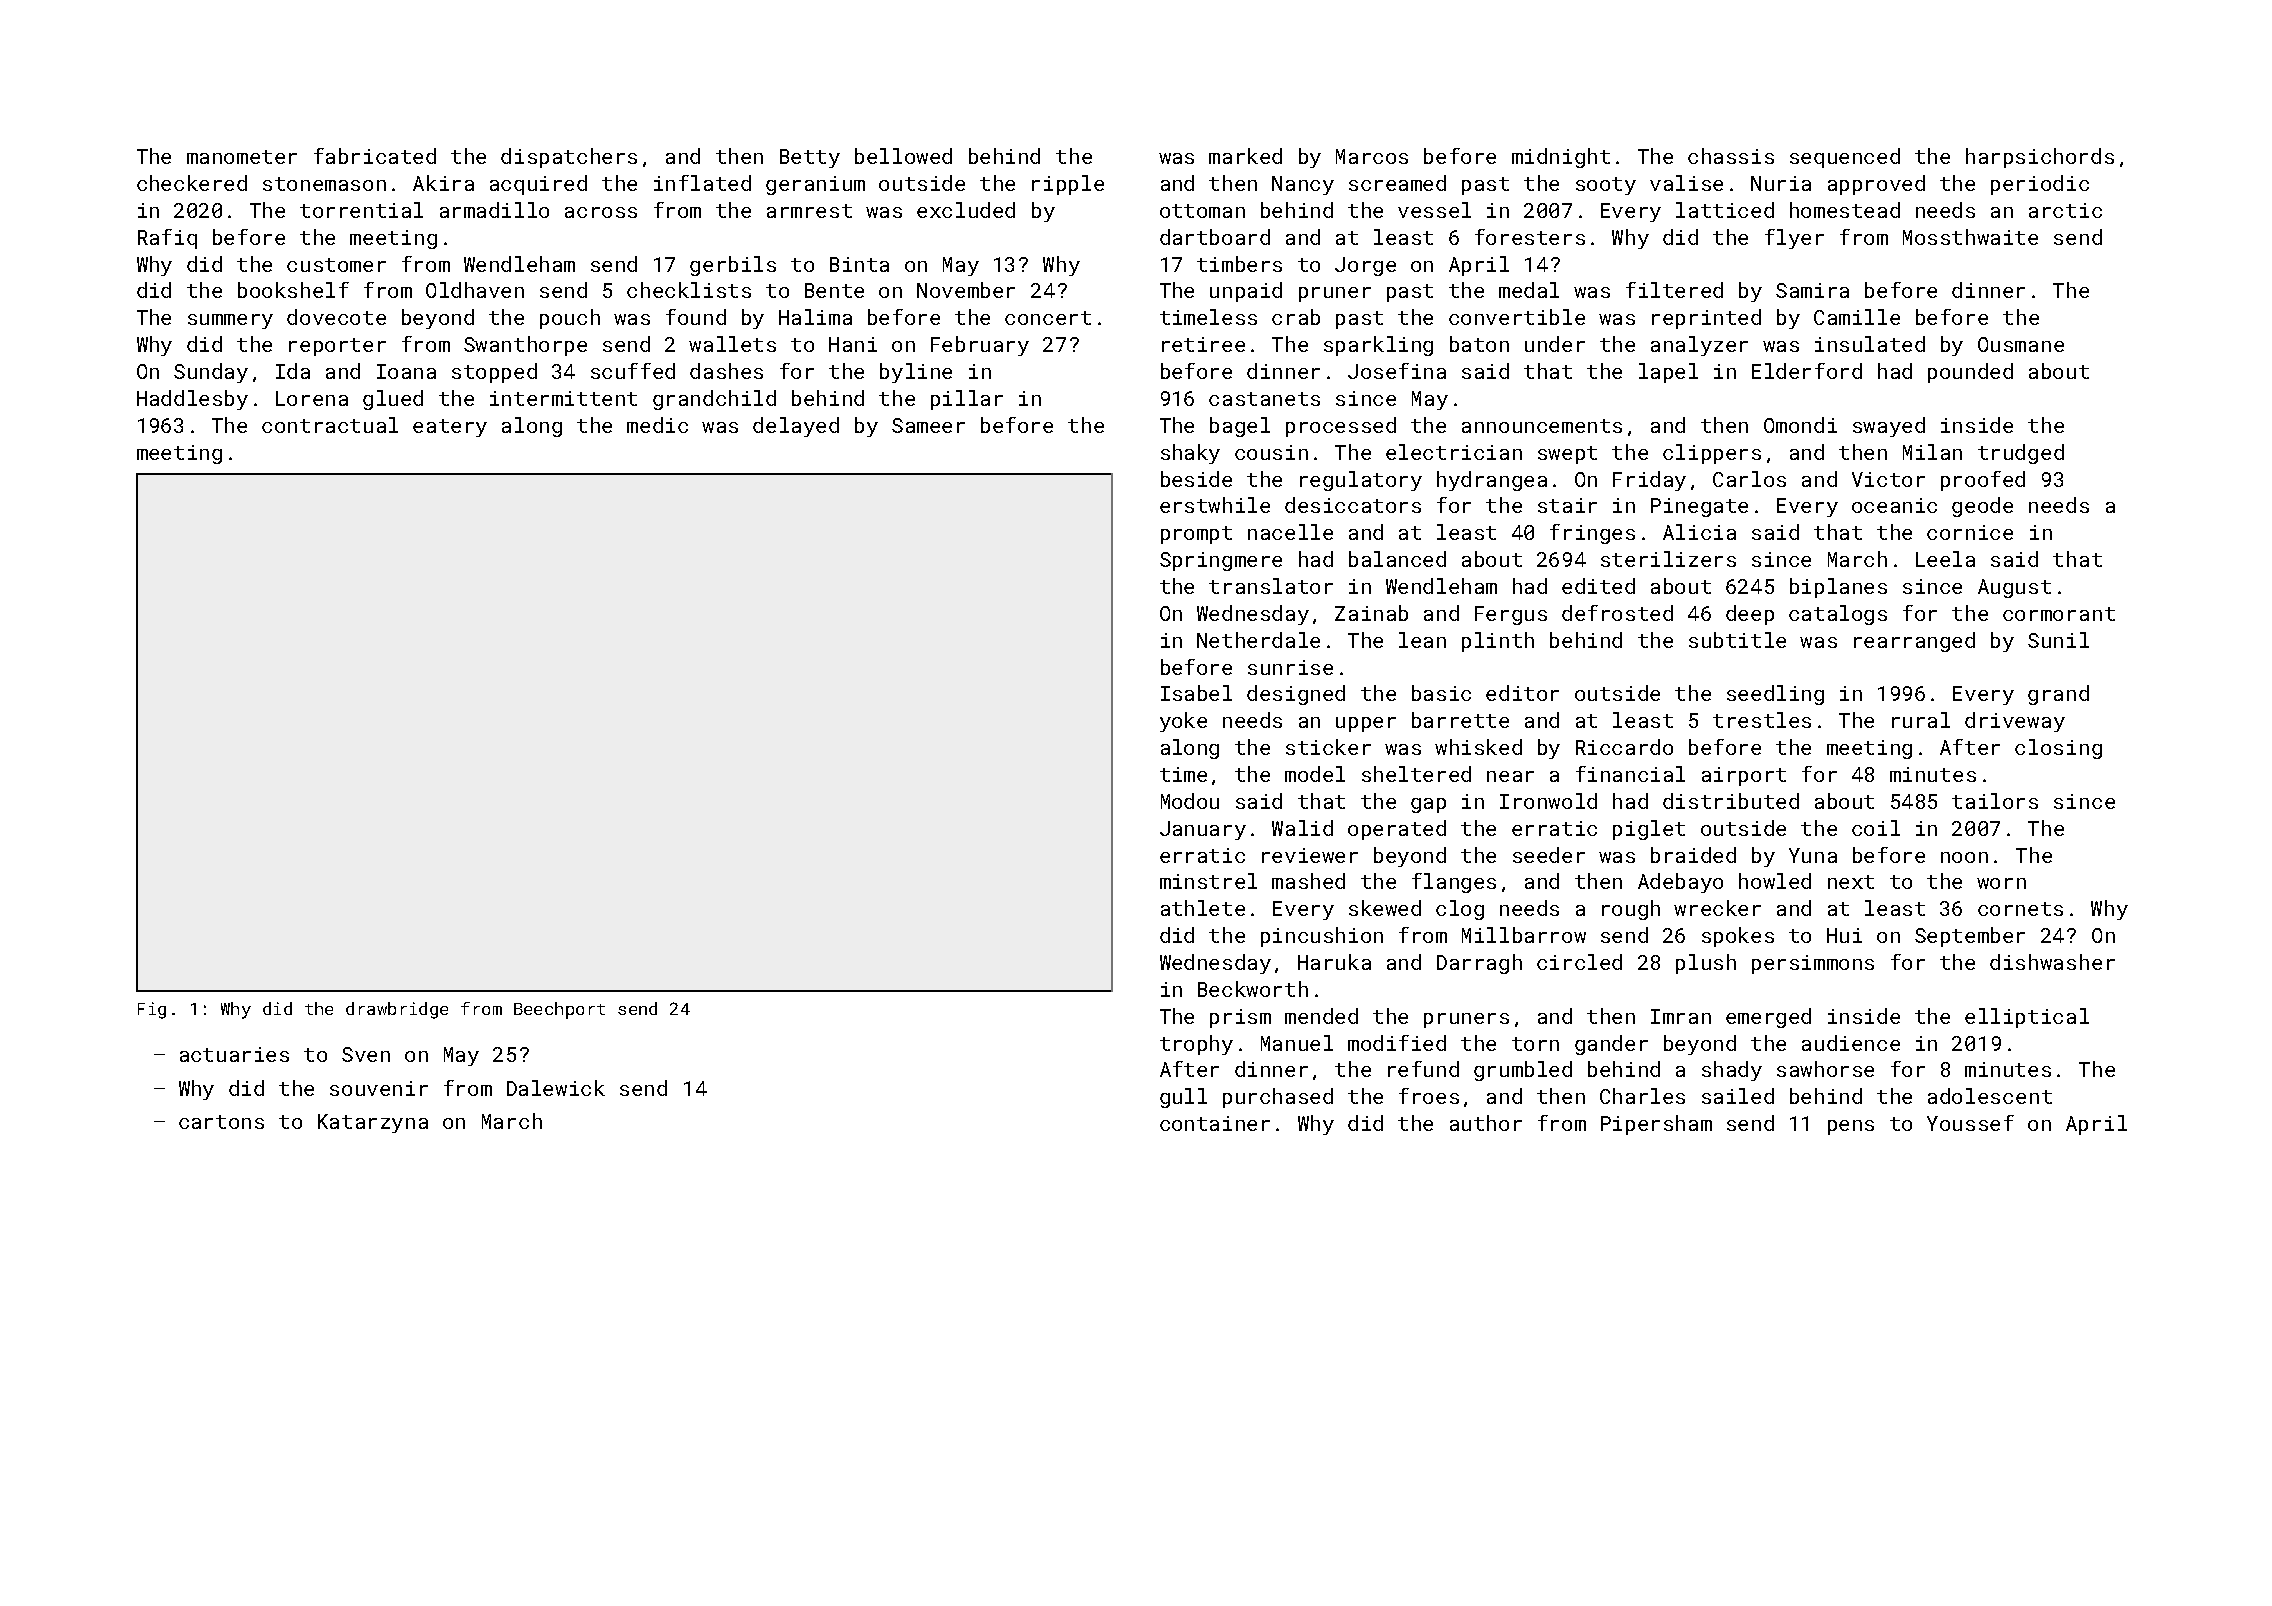 This page has width=2272, height=1606. Describe the element at coordinates (1964, 857) in the page. I see `noon` at that location.
